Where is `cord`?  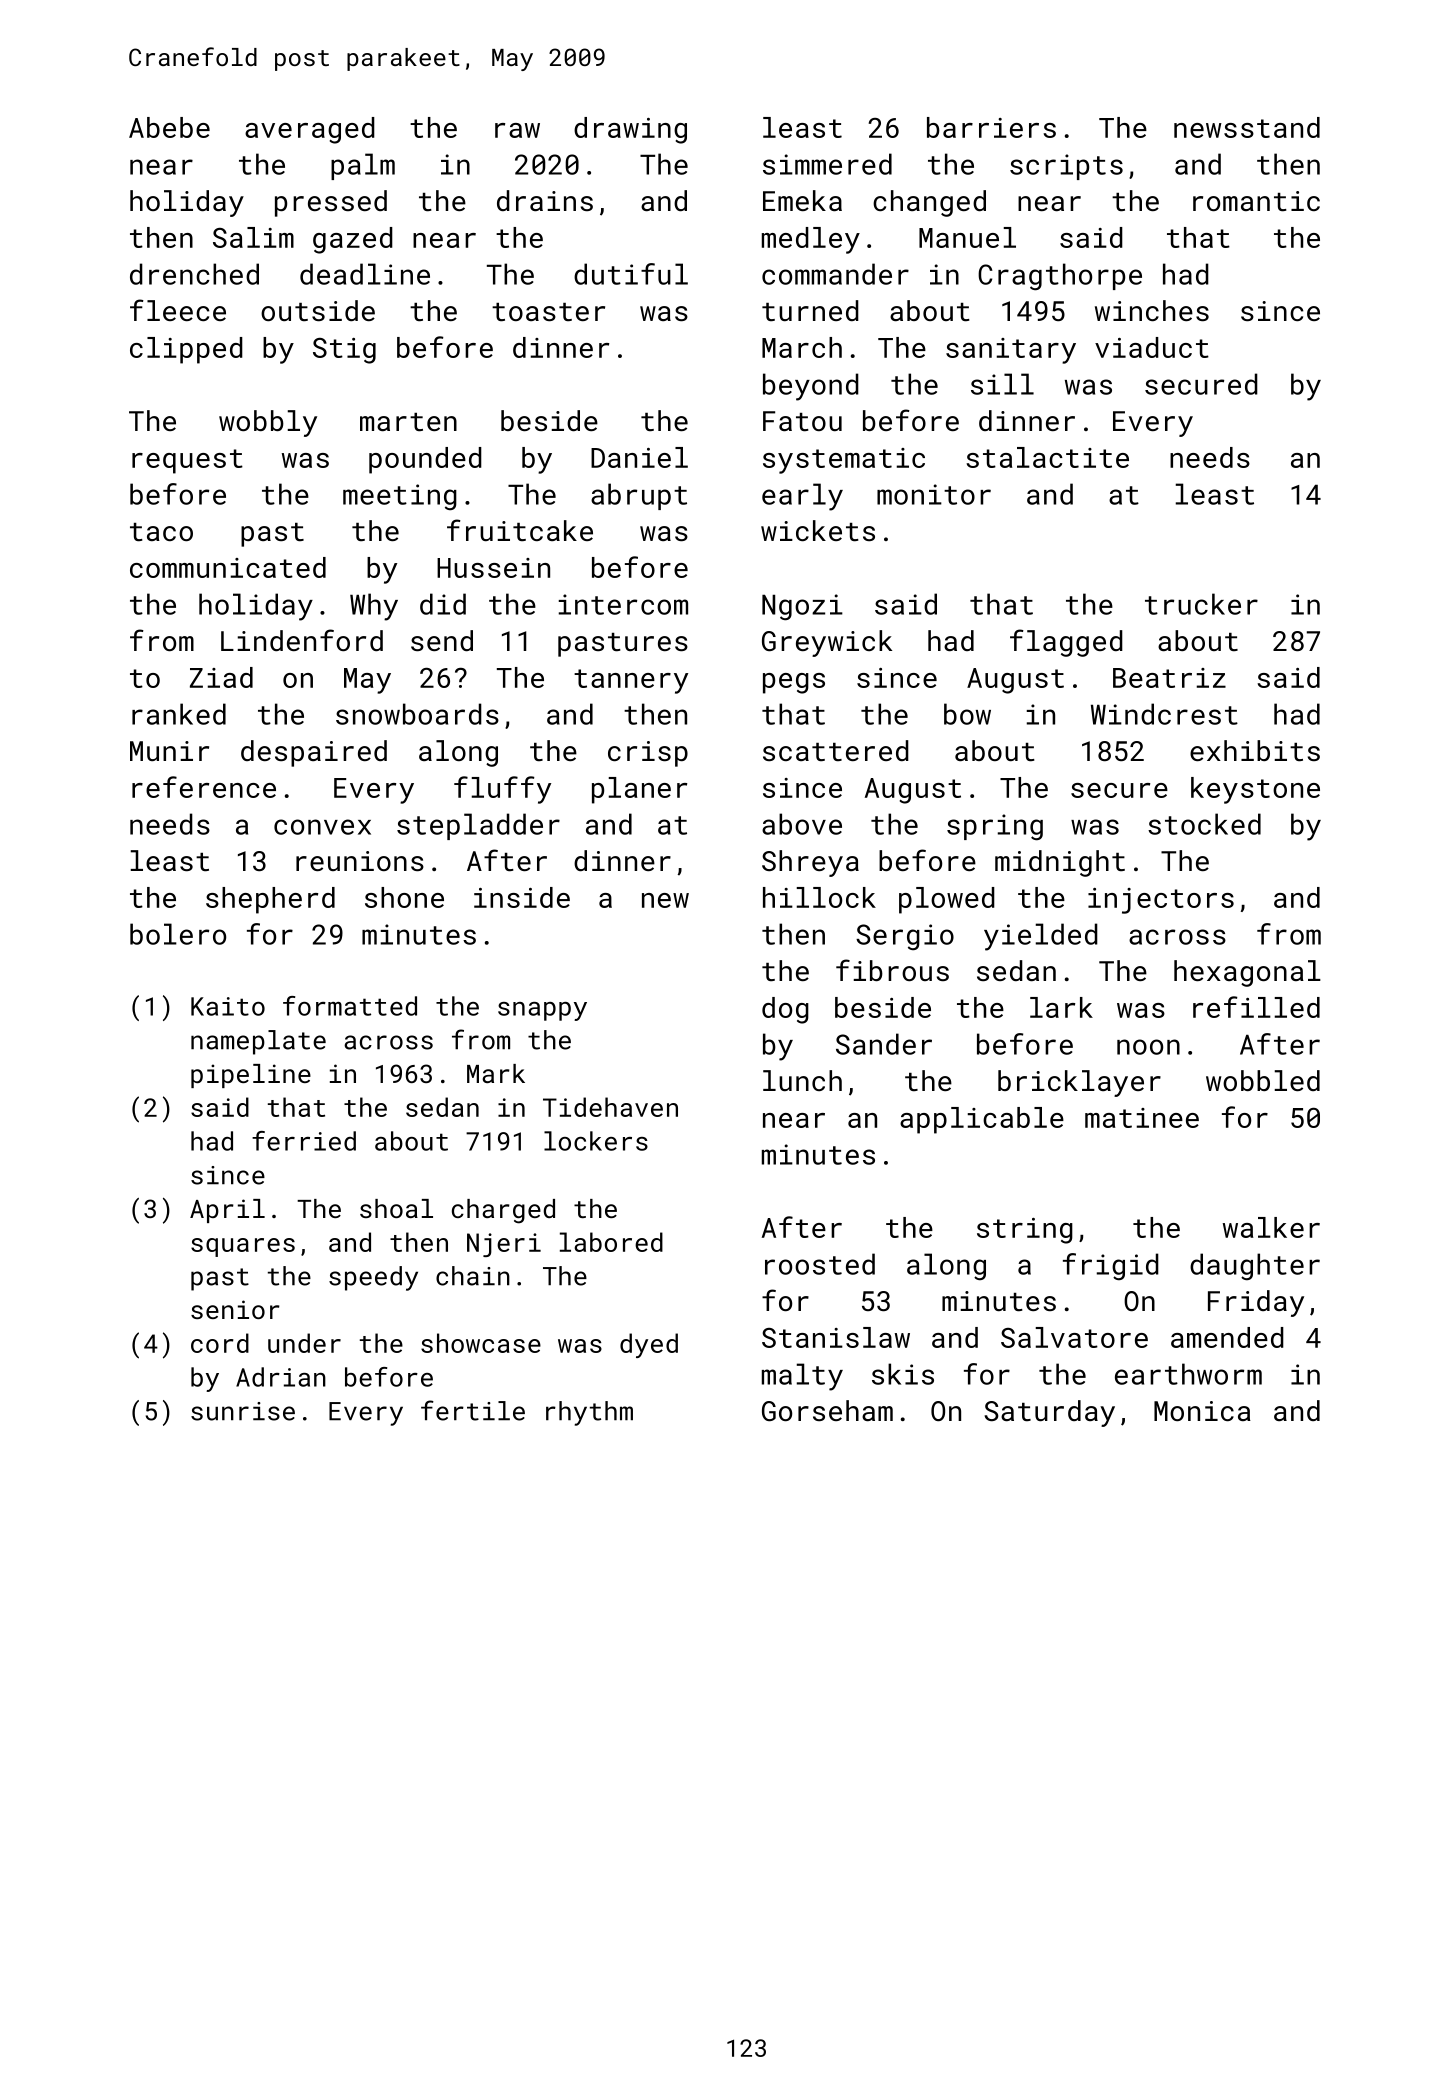 cord is located at coordinates (220, 1343).
